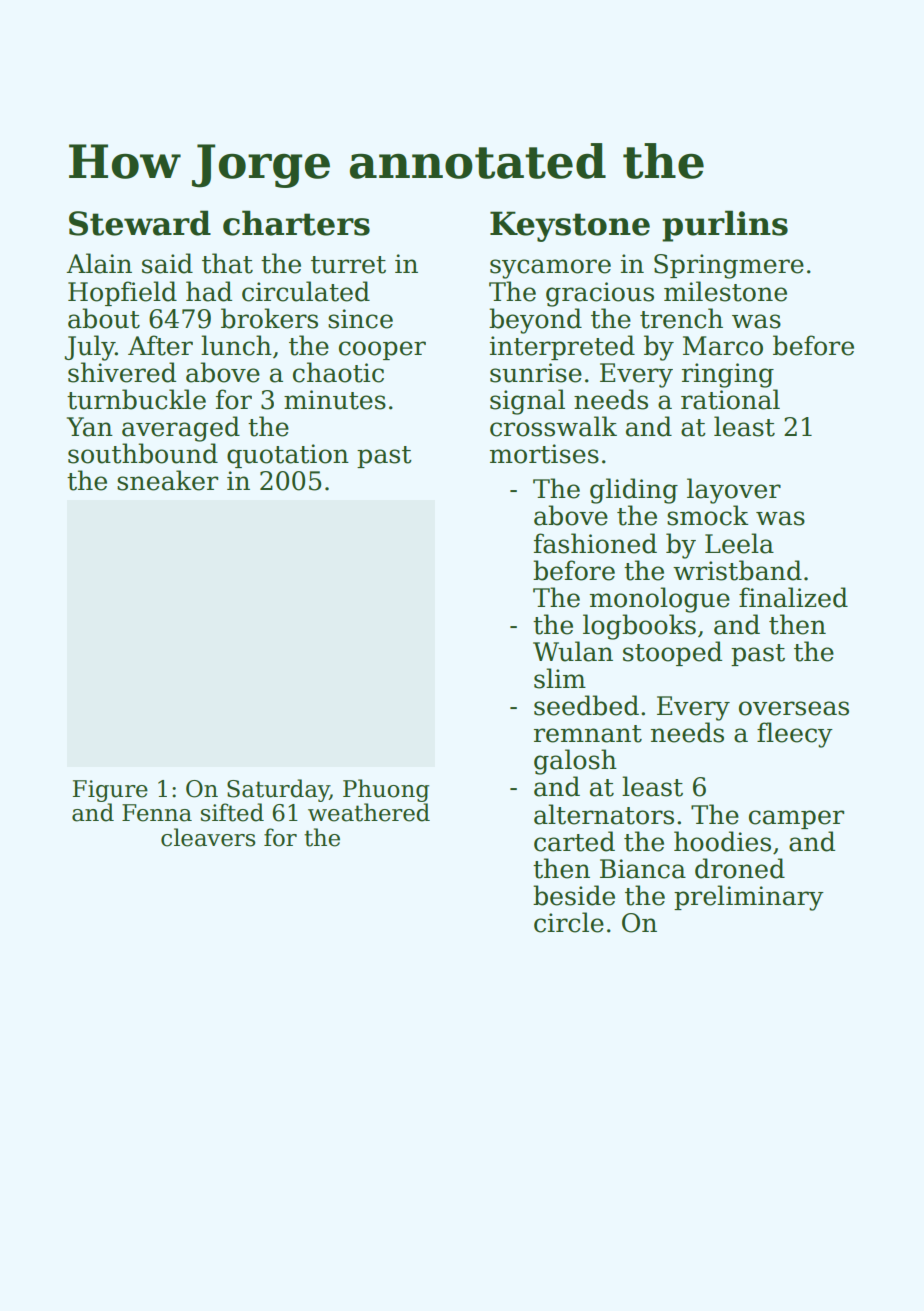  What do you see at coordinates (544, 454) in the page?
I see `mortises` at bounding box center [544, 454].
